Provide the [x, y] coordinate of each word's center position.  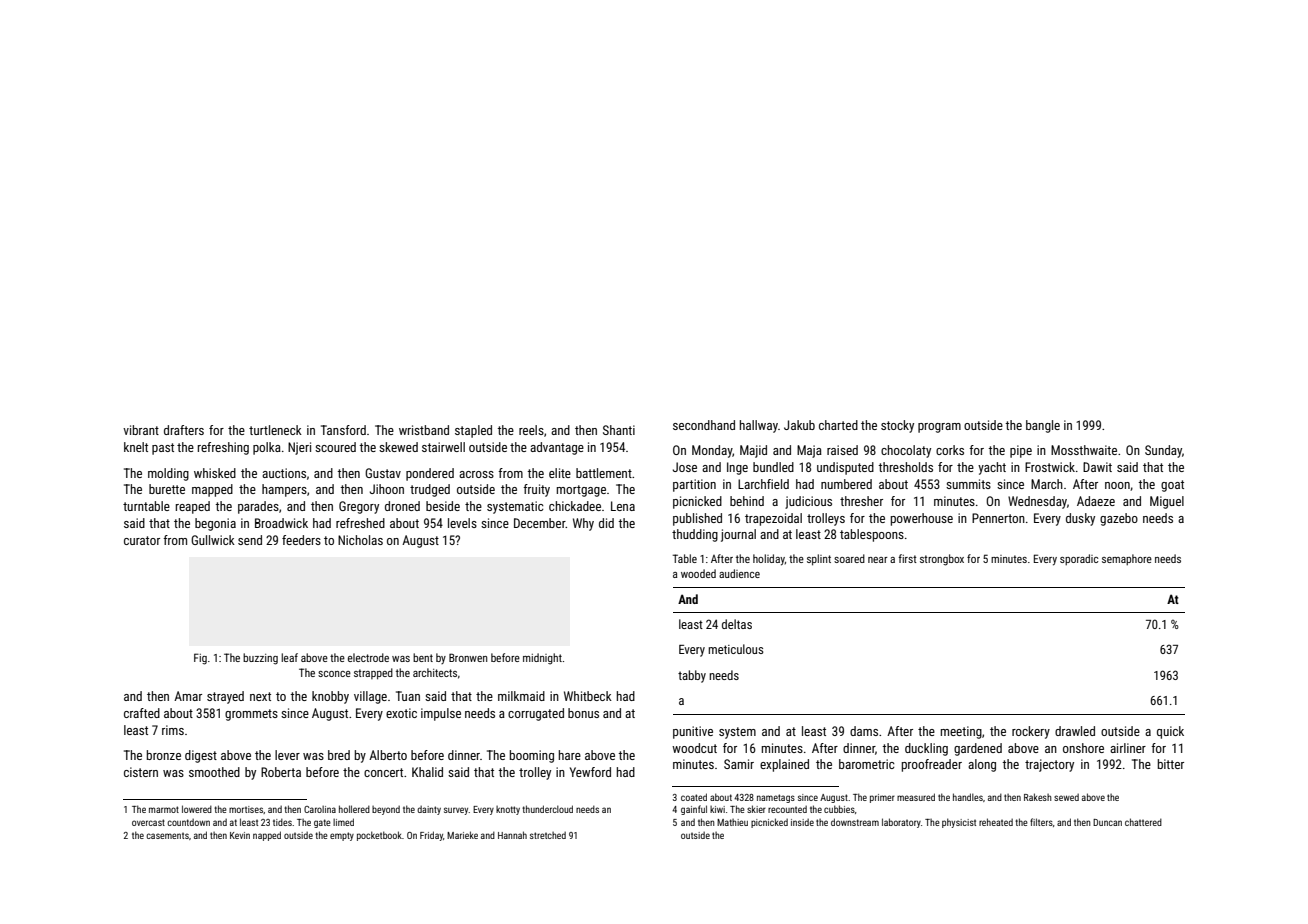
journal [738, 535]
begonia [215, 524]
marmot [164, 809]
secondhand [704, 425]
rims [173, 730]
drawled [1075, 731]
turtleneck [275, 430]
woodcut [694, 748]
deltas [737, 624]
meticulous [736, 649]
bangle [1043, 426]
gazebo [1119, 519]
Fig [200, 659]
